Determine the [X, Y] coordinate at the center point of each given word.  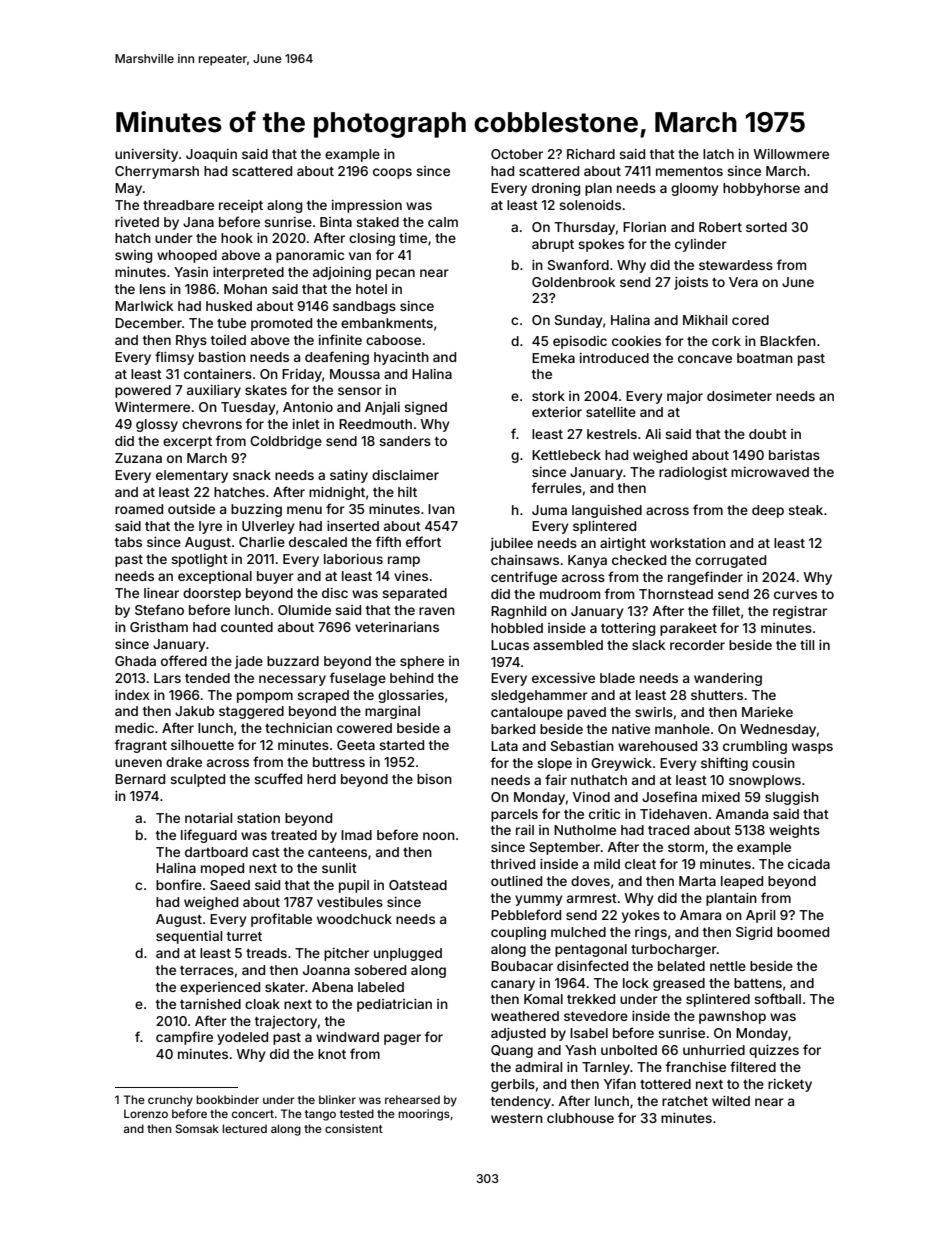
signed [425, 408]
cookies [636, 341]
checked [639, 560]
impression [367, 206]
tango [320, 1115]
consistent [354, 1128]
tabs [128, 542]
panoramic [310, 256]
